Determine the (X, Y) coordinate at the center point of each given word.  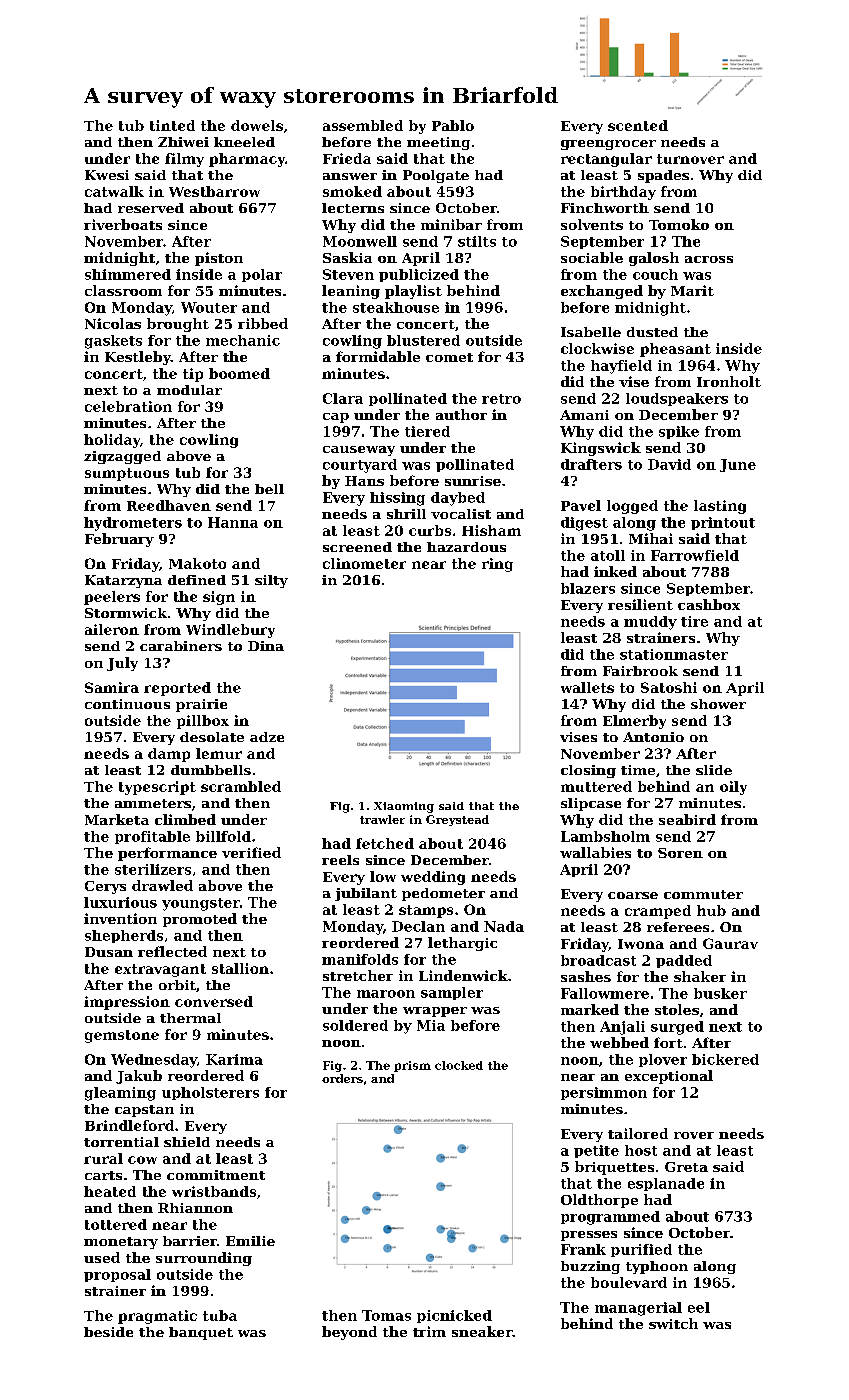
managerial (638, 1309)
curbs (430, 530)
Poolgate (436, 176)
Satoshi (669, 687)
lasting (720, 507)
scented (638, 125)
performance (167, 854)
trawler (382, 819)
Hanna (233, 522)
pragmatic (157, 1317)
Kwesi (107, 175)
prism (412, 1066)
